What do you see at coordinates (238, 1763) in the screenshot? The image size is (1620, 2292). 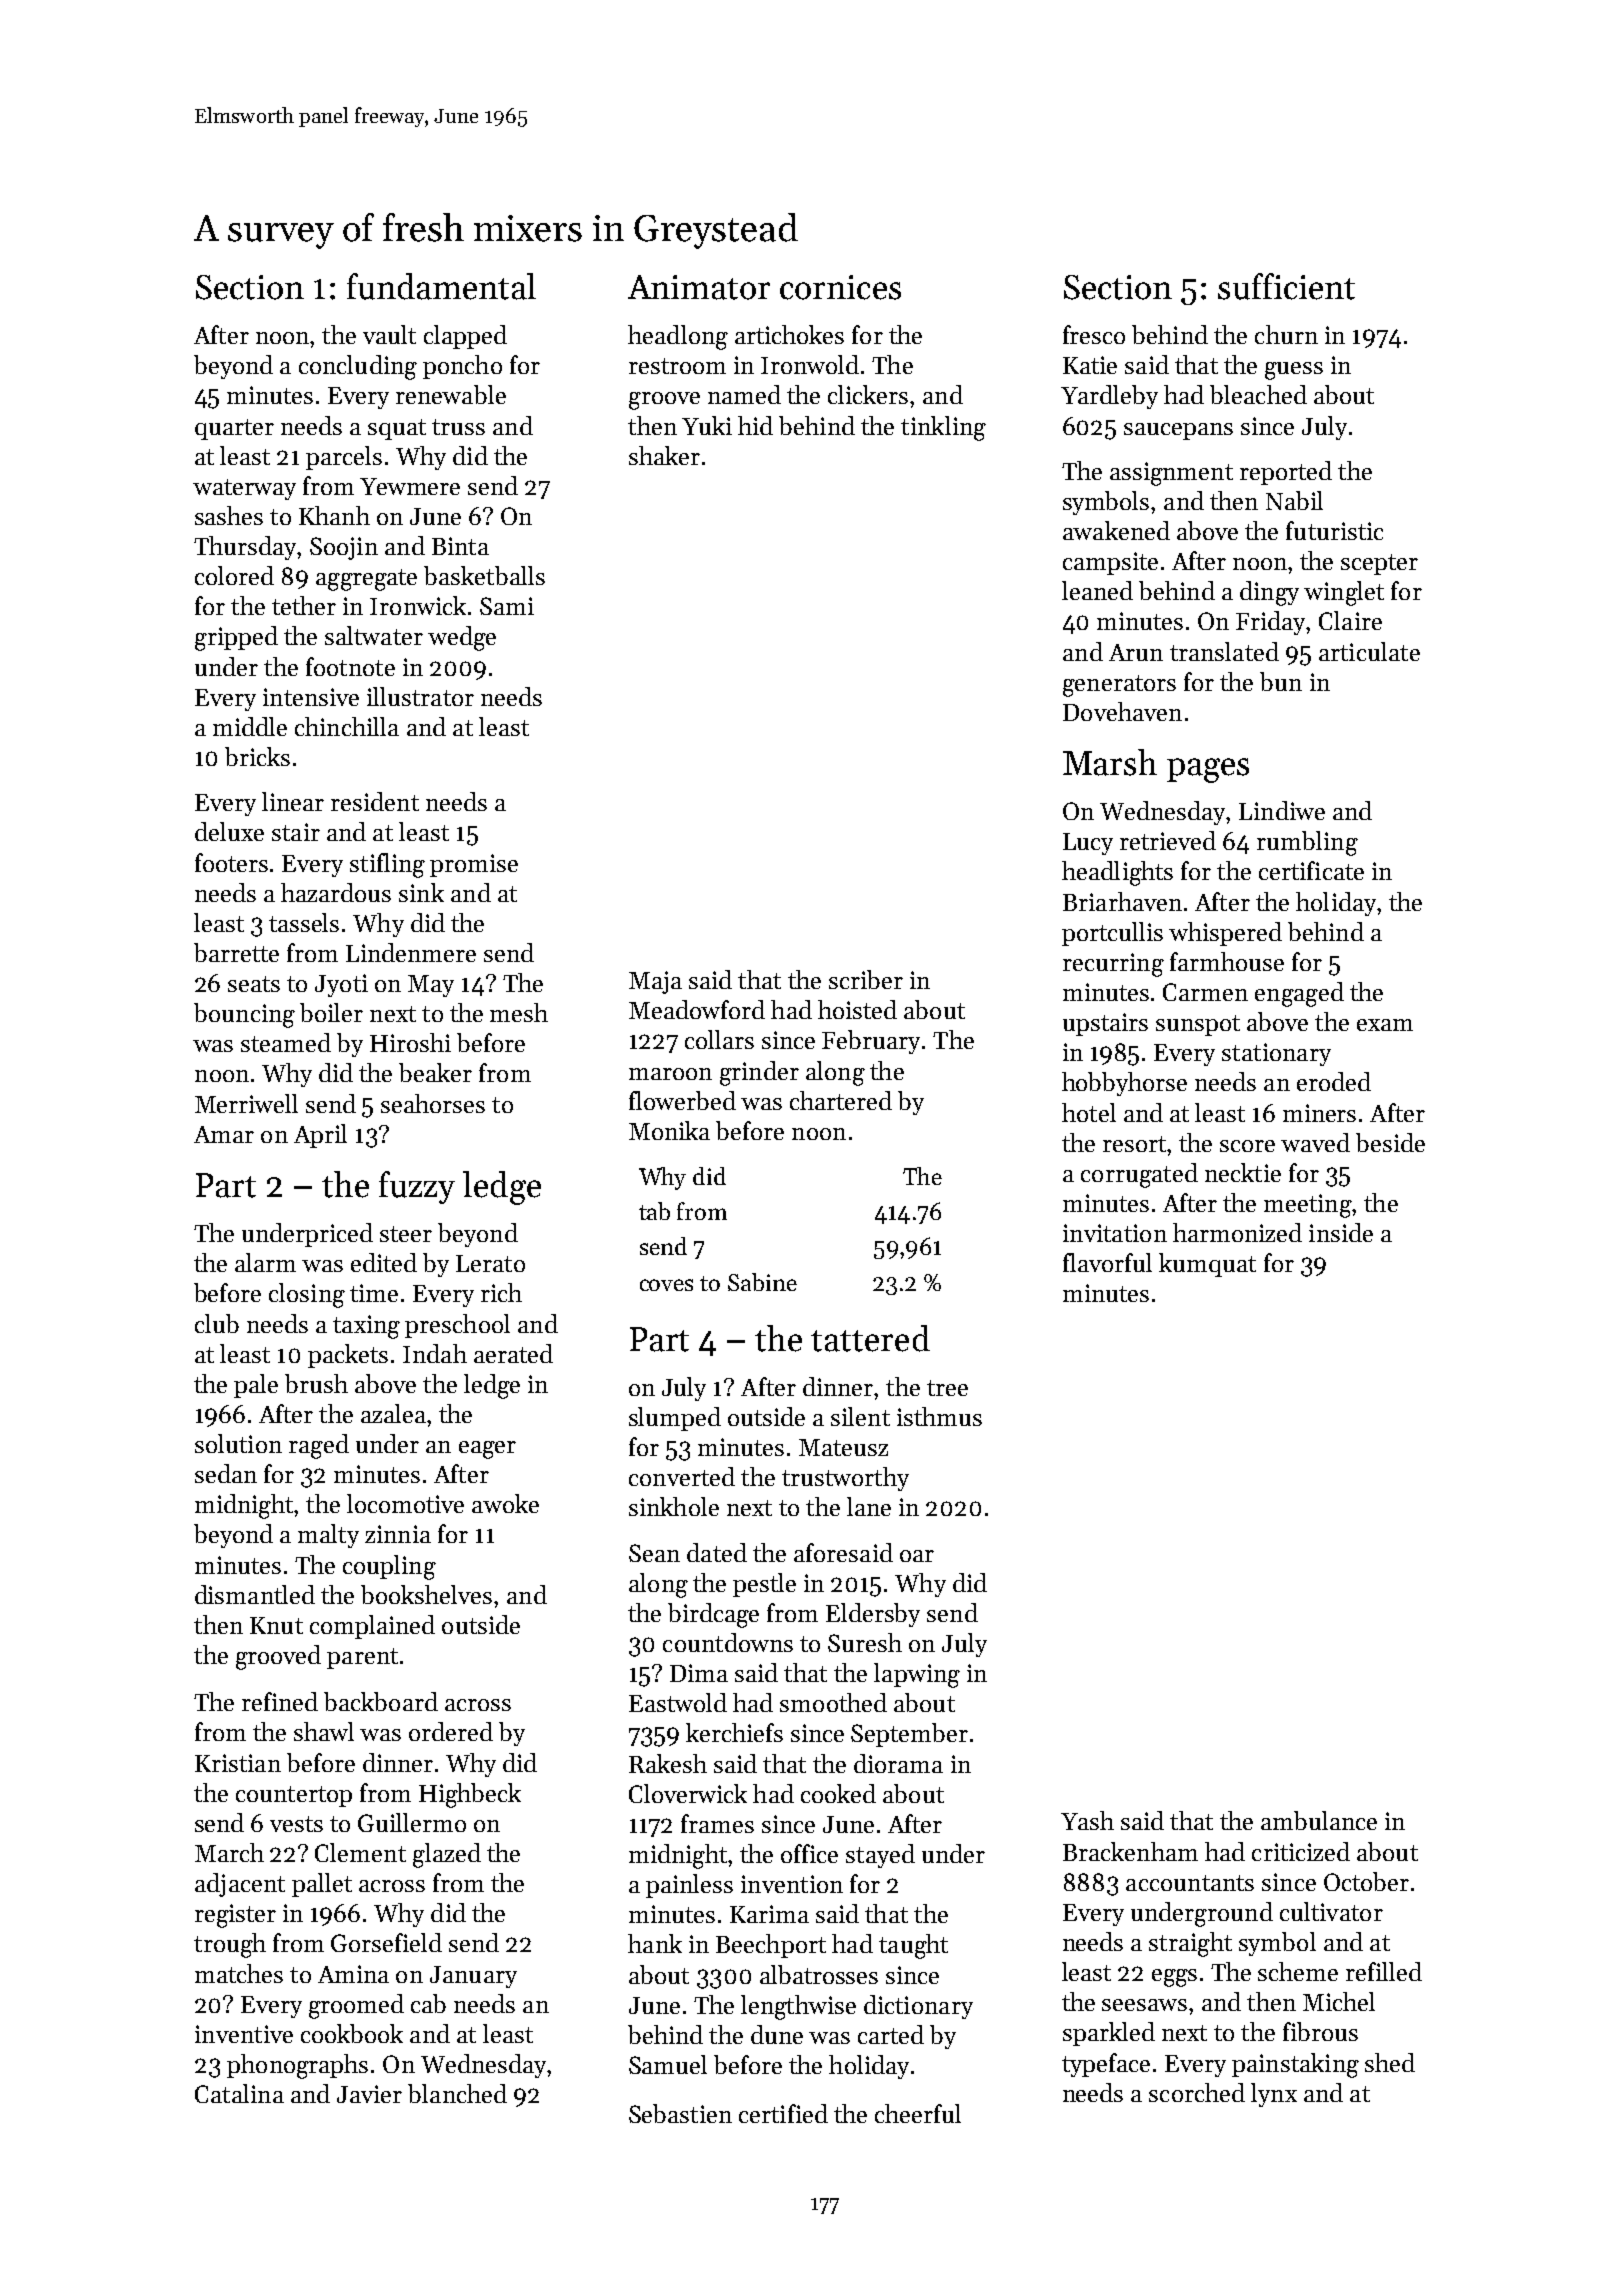 I see `Kristian` at bounding box center [238, 1763].
